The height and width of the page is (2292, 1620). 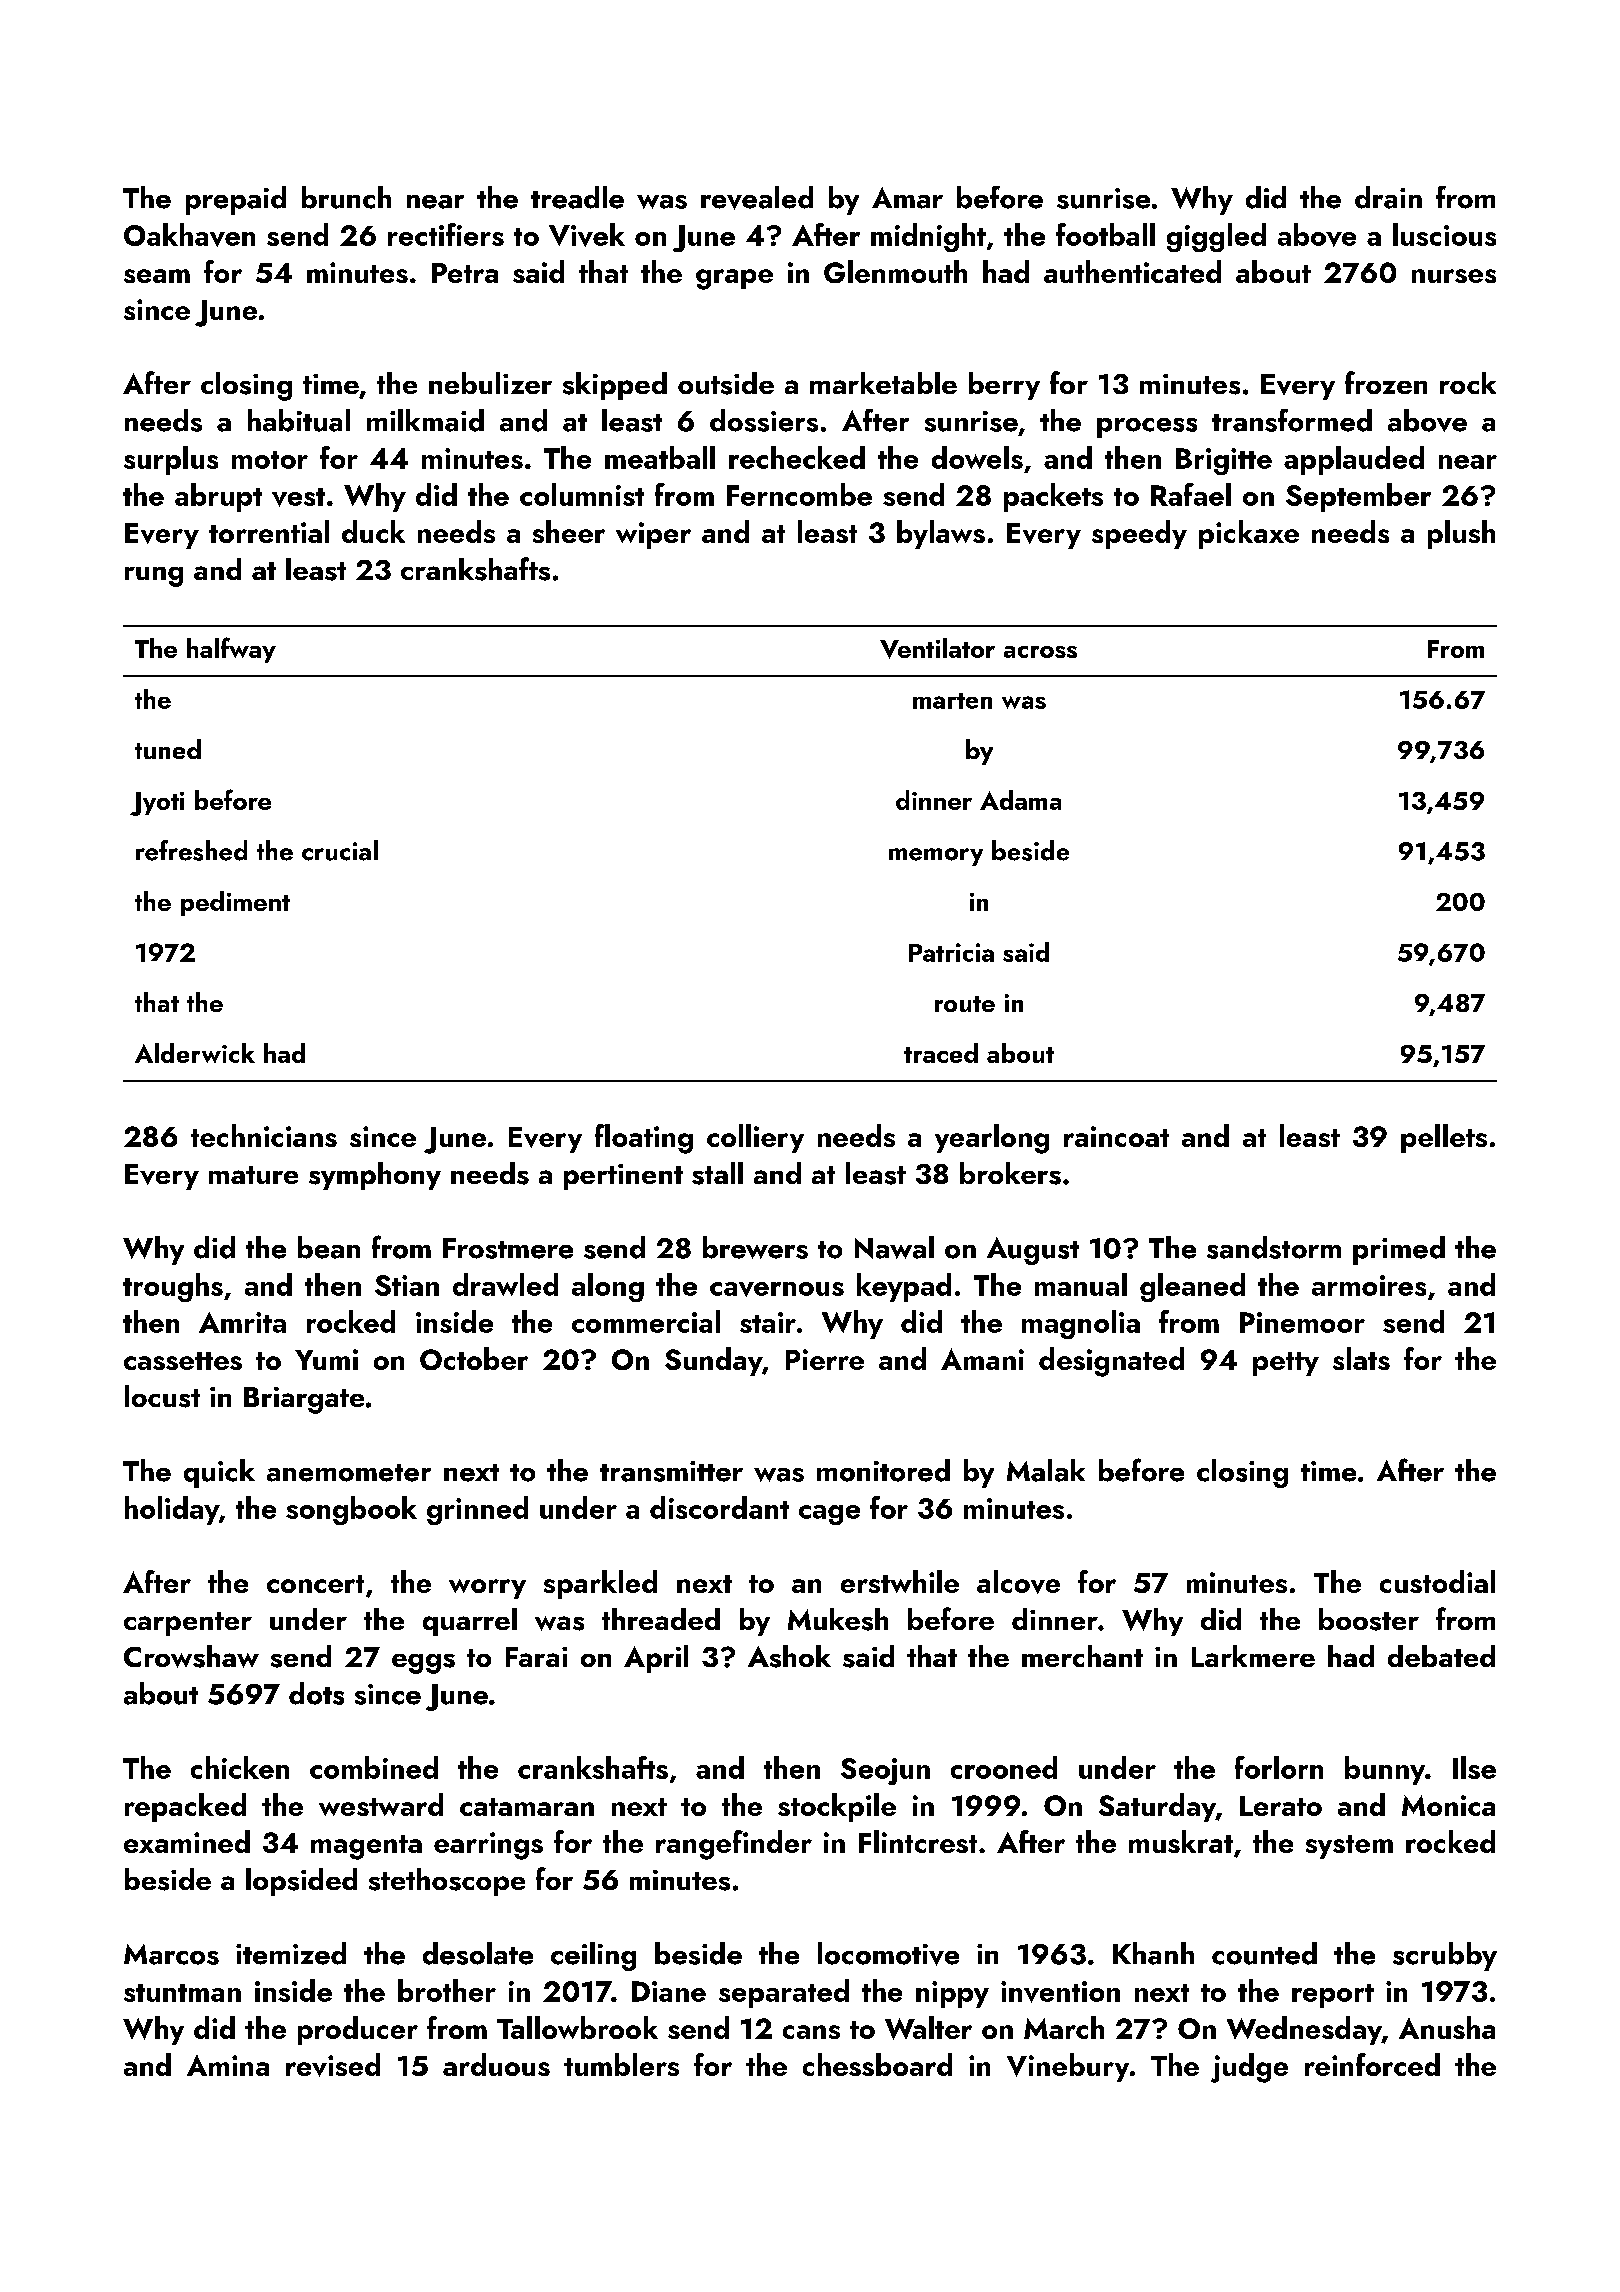 What do you see at coordinates (474, 1358) in the page?
I see `October` at bounding box center [474, 1358].
